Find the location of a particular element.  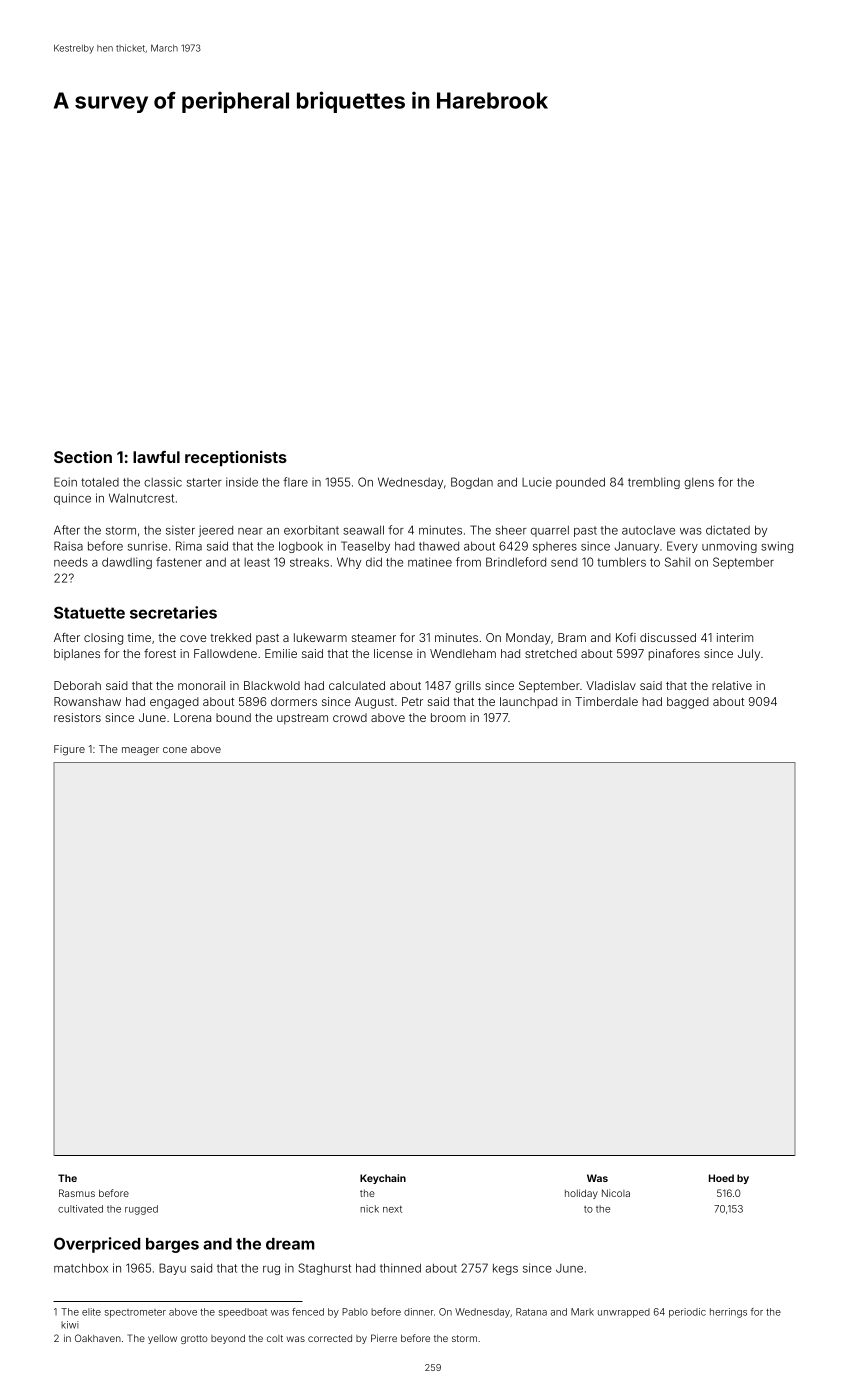

relative is located at coordinates (732, 685).
